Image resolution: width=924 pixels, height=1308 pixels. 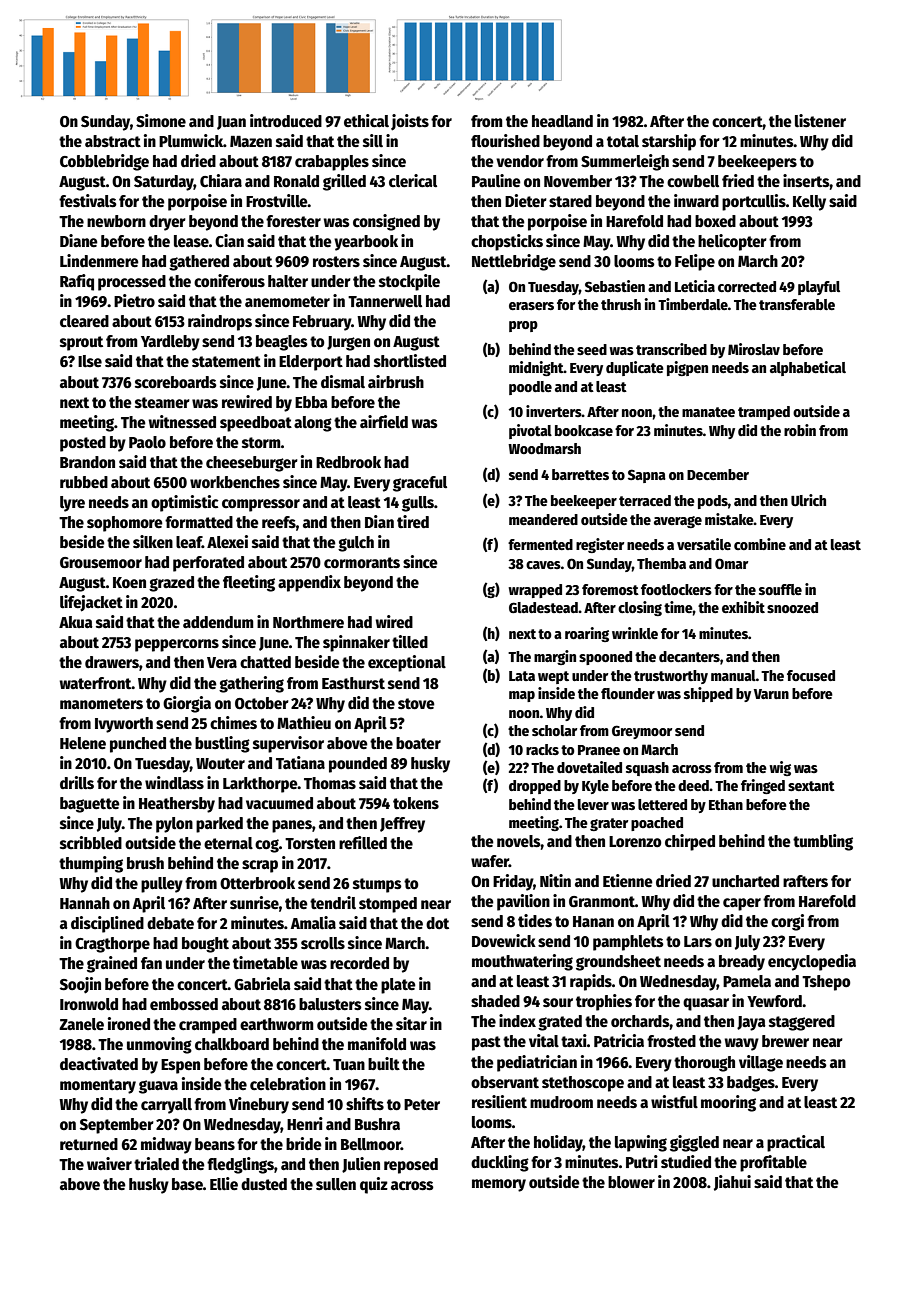 What do you see at coordinates (101, 562) in the screenshot?
I see `Grousemoor` at bounding box center [101, 562].
